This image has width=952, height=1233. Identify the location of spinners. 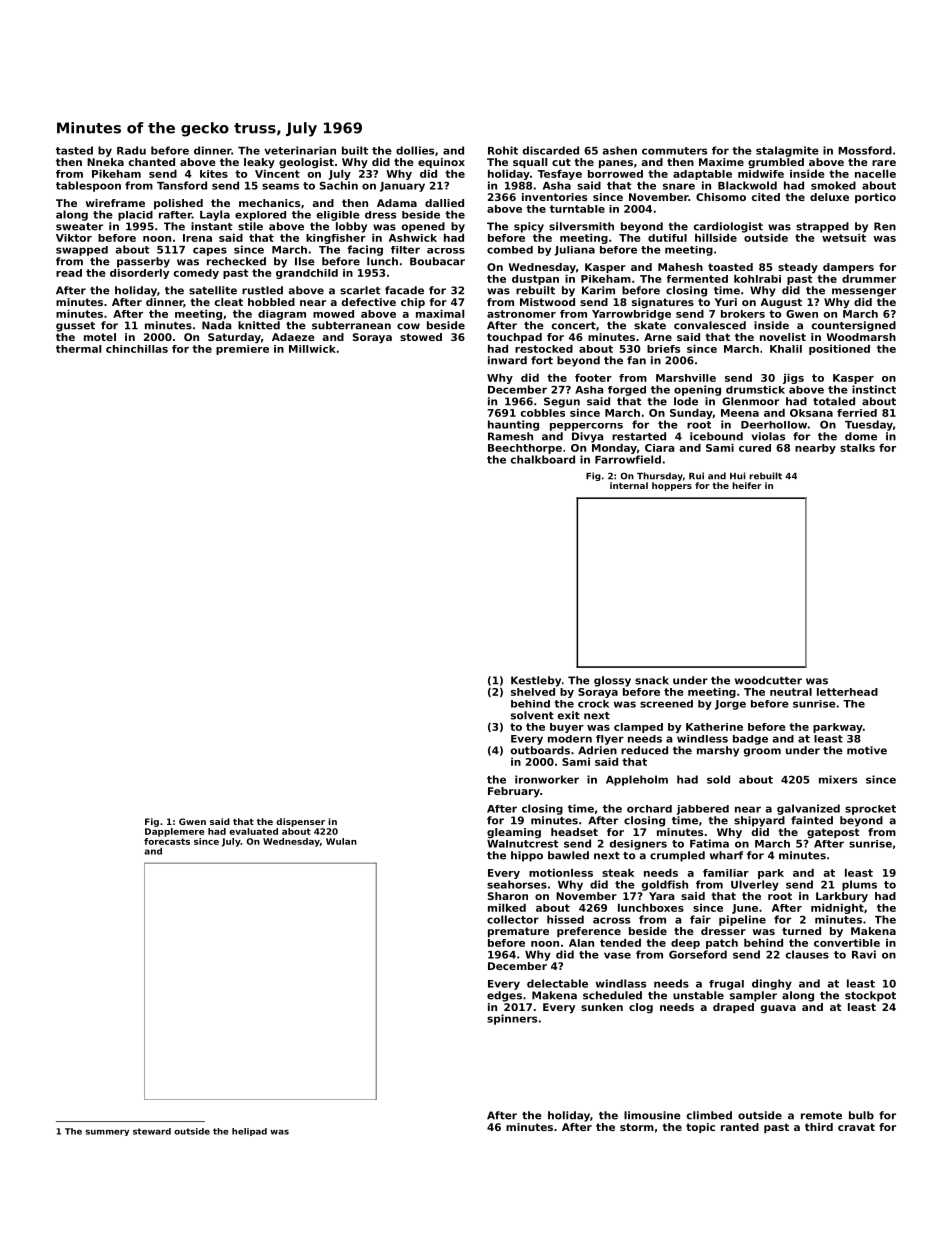
(512, 1019).
